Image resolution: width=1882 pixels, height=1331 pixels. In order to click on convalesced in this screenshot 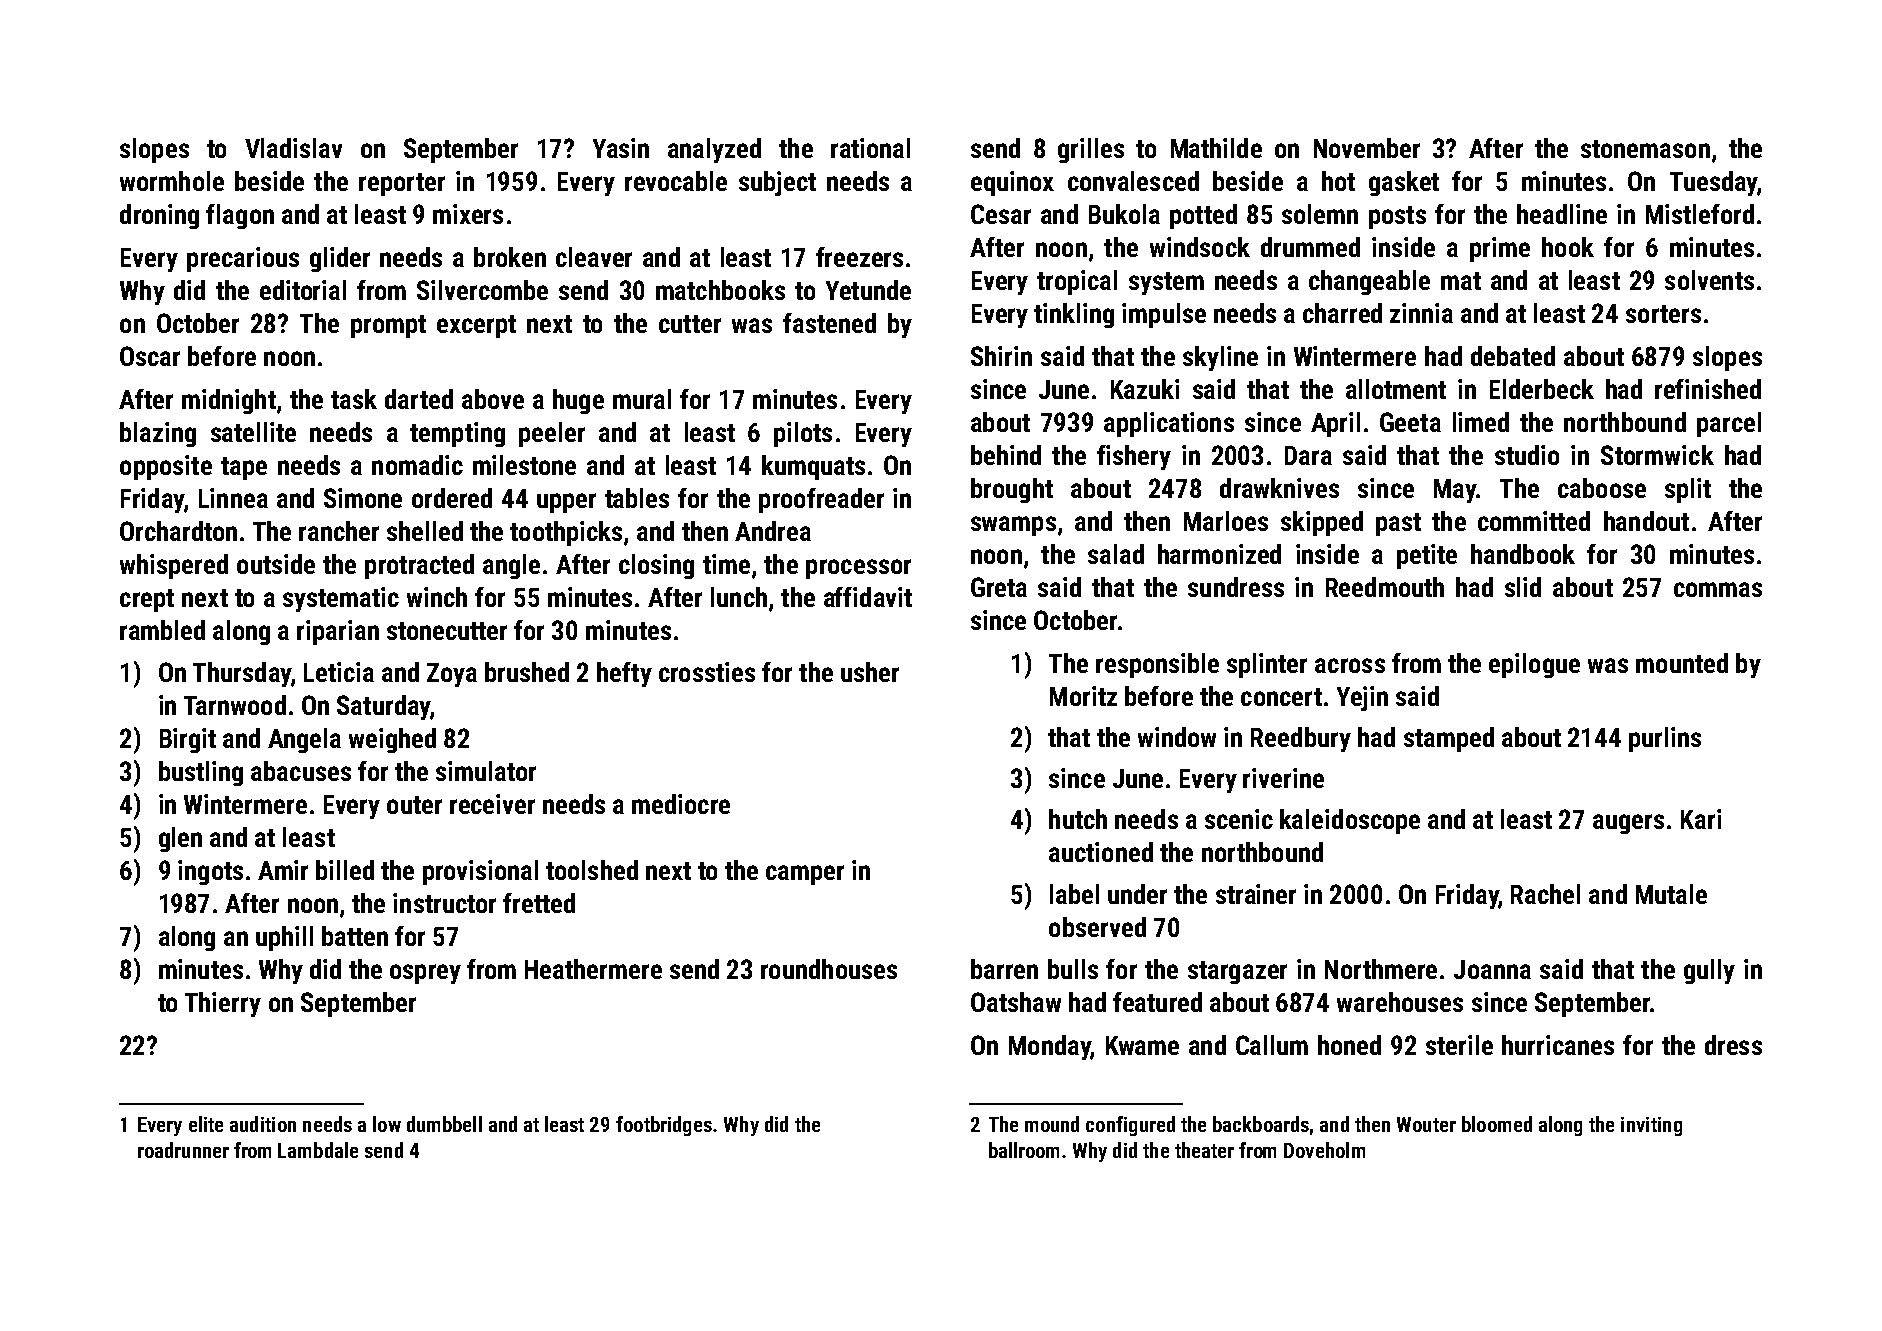, I will do `click(1133, 181)`.
